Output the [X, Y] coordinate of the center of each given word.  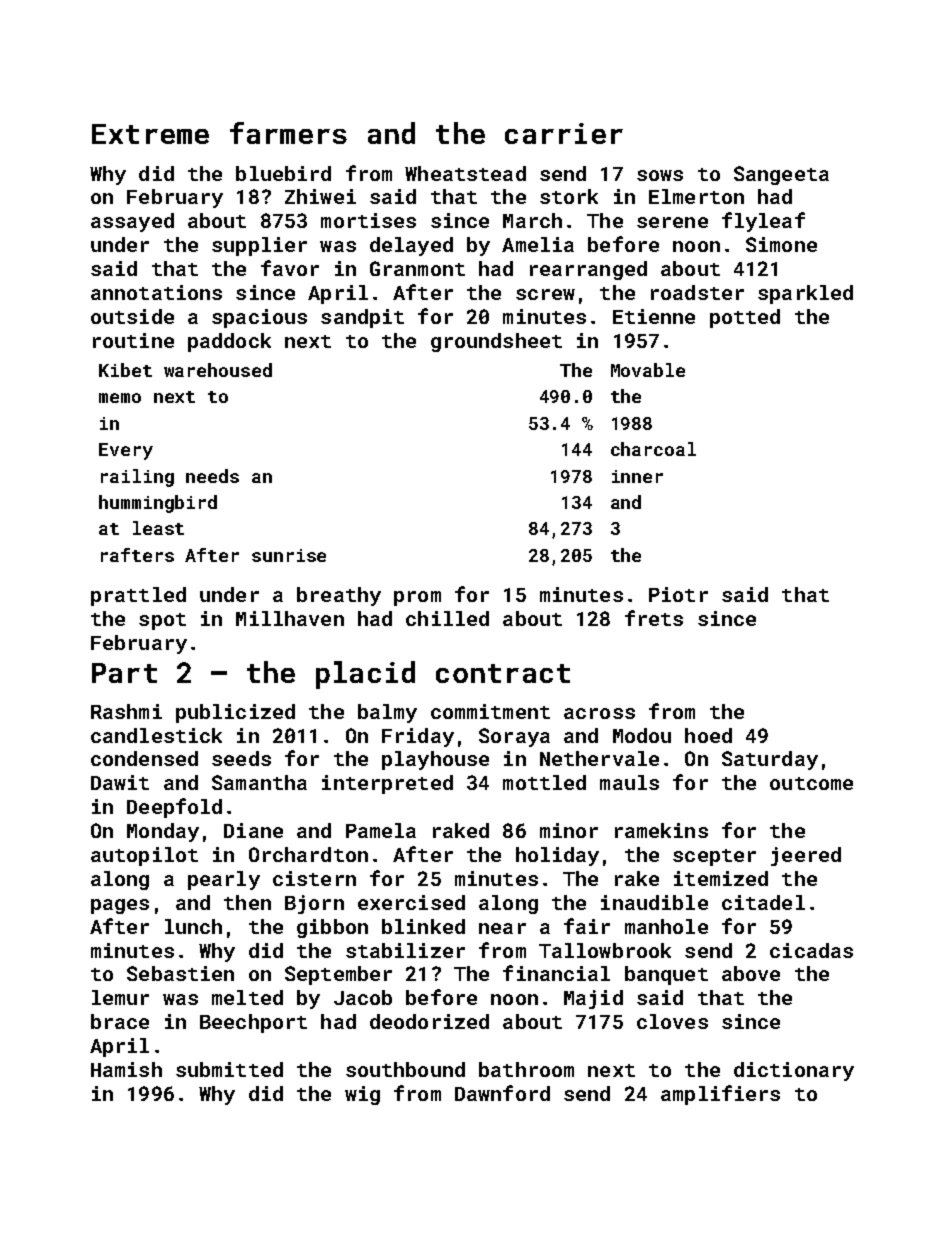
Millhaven [290, 618]
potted [745, 318]
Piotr [678, 594]
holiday [557, 856]
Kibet [125, 370]
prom [417, 598]
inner [637, 476]
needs [212, 476]
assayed [132, 222]
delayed [411, 246]
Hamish [126, 1069]
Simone [781, 244]
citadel [763, 902]
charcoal [653, 449]
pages [120, 906]
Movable [648, 370]
